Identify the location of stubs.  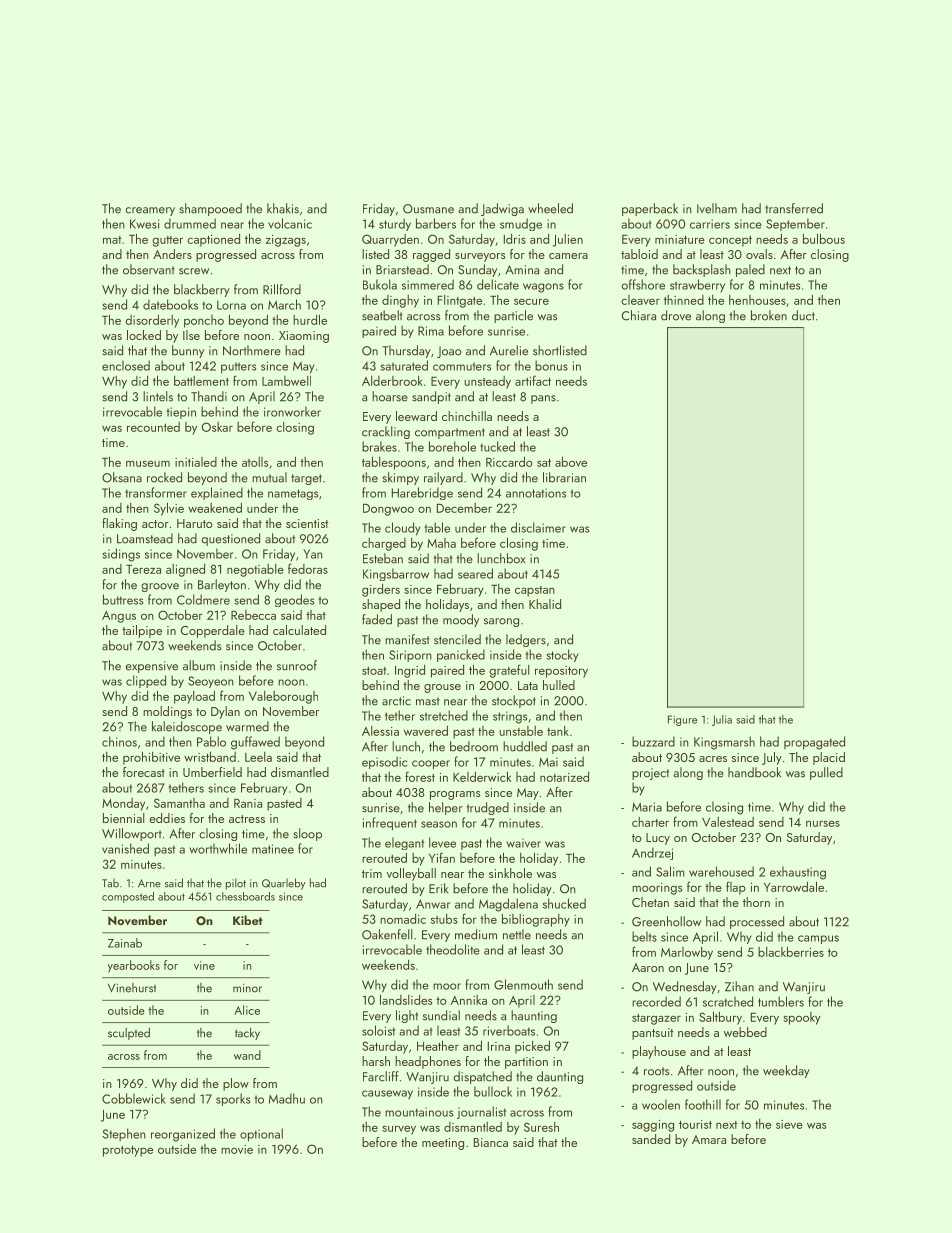
(444, 919).
